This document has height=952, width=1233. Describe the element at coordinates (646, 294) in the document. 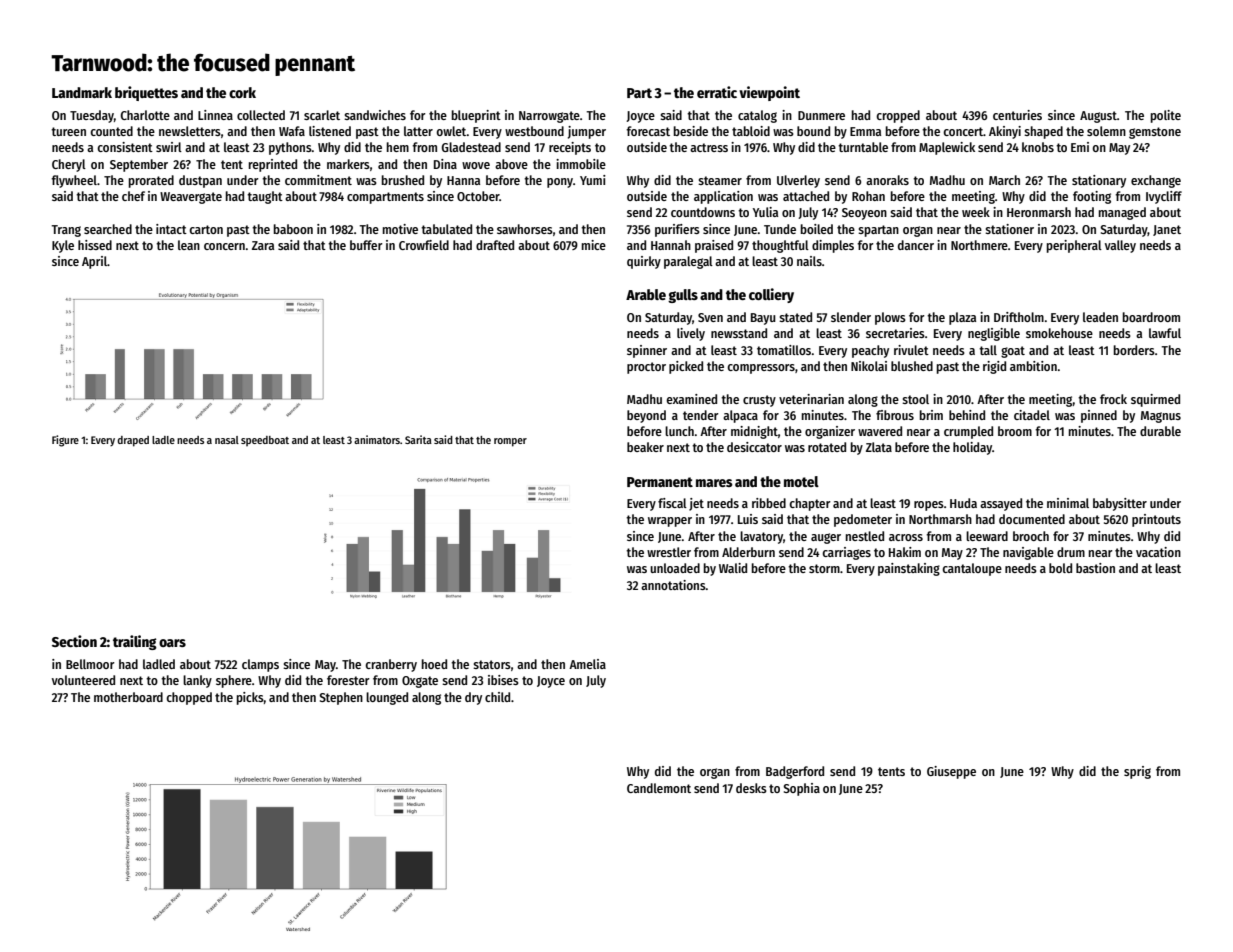

I see `Arable` at that location.
